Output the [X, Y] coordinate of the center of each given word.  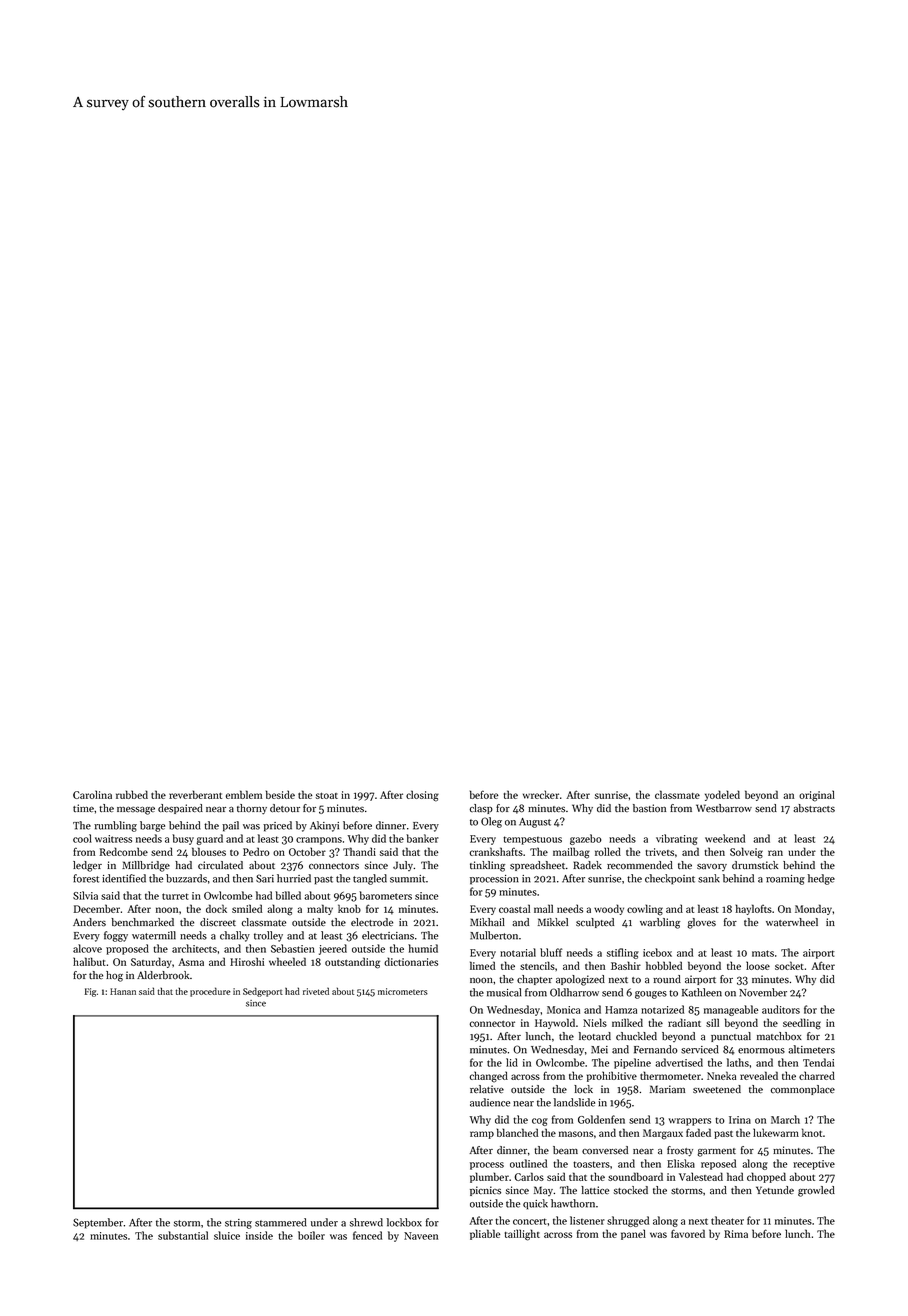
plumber [489, 1177]
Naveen [421, 1236]
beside [280, 794]
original [817, 796]
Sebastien [293, 948]
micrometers [403, 991]
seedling [802, 1024]
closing [422, 796]
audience [490, 1102]
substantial [183, 1235]
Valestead [701, 1176]
